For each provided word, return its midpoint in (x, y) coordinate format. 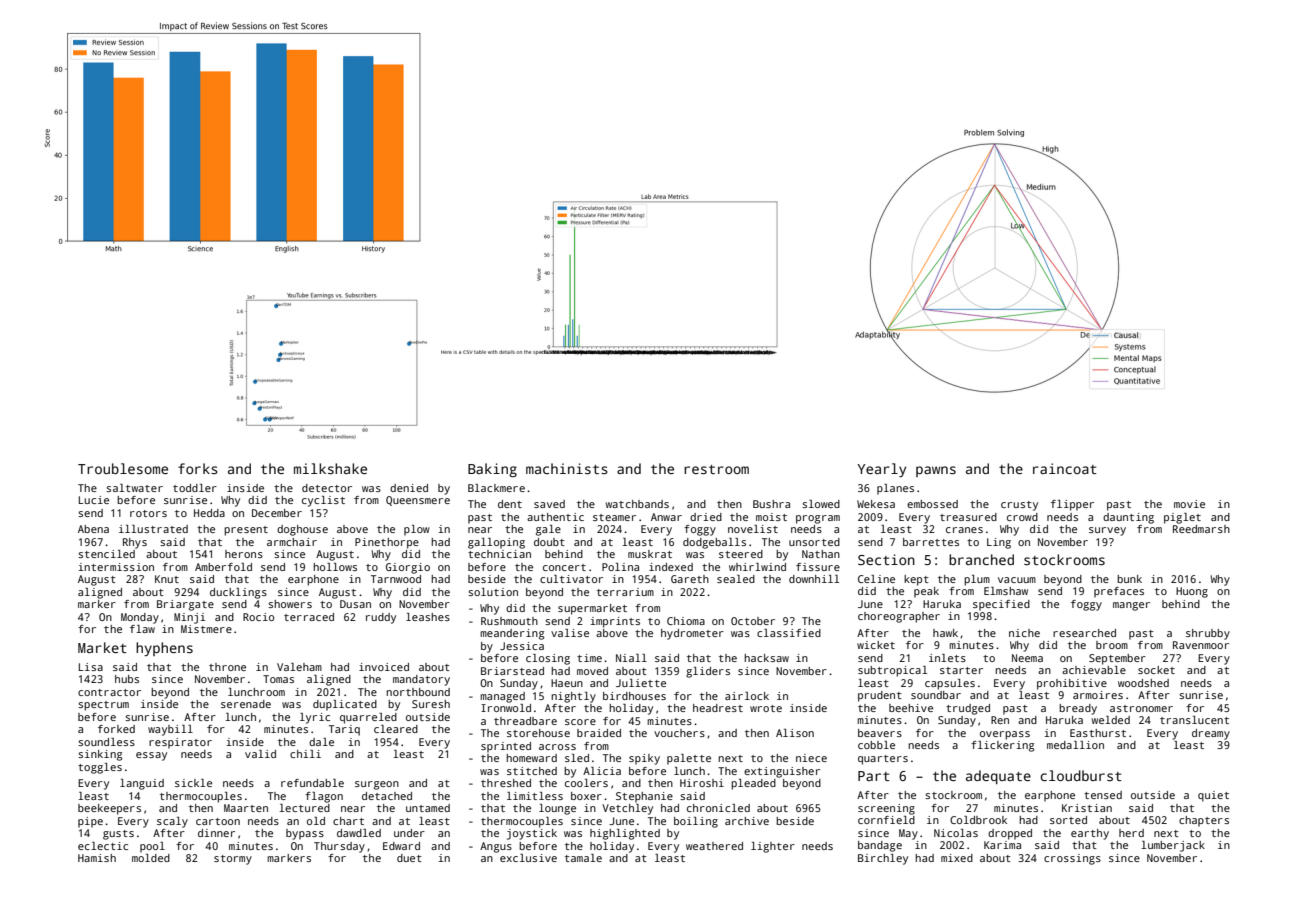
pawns (936, 471)
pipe (90, 822)
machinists (567, 468)
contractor (109, 692)
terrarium (625, 592)
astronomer (1141, 708)
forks (198, 468)
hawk (945, 633)
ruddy (381, 618)
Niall (631, 658)
